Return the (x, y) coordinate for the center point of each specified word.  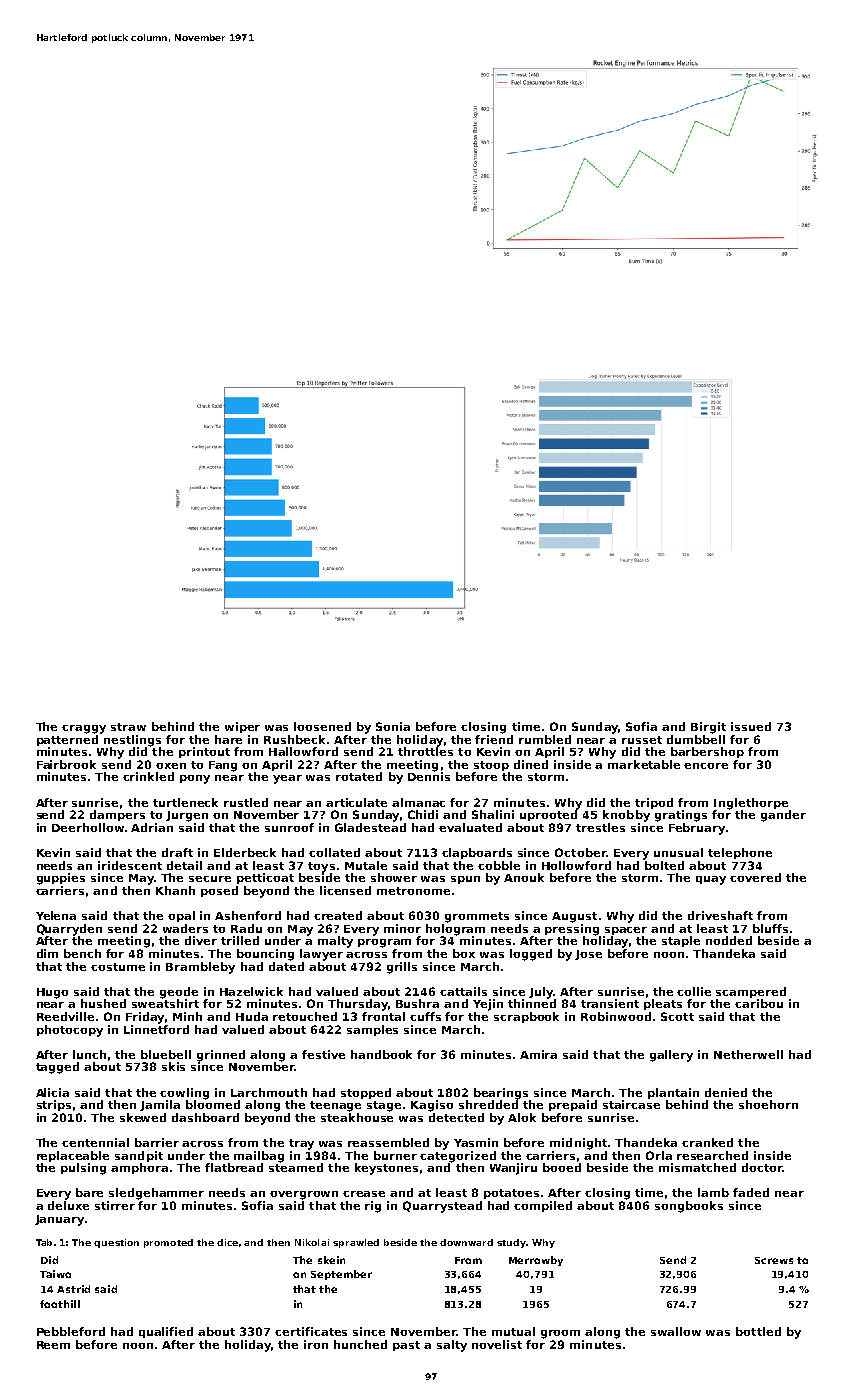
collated (334, 852)
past (406, 1346)
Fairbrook (66, 764)
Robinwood (616, 1016)
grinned (221, 1056)
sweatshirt (165, 1003)
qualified (166, 1332)
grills (402, 968)
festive (323, 1054)
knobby (626, 816)
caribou (759, 1003)
